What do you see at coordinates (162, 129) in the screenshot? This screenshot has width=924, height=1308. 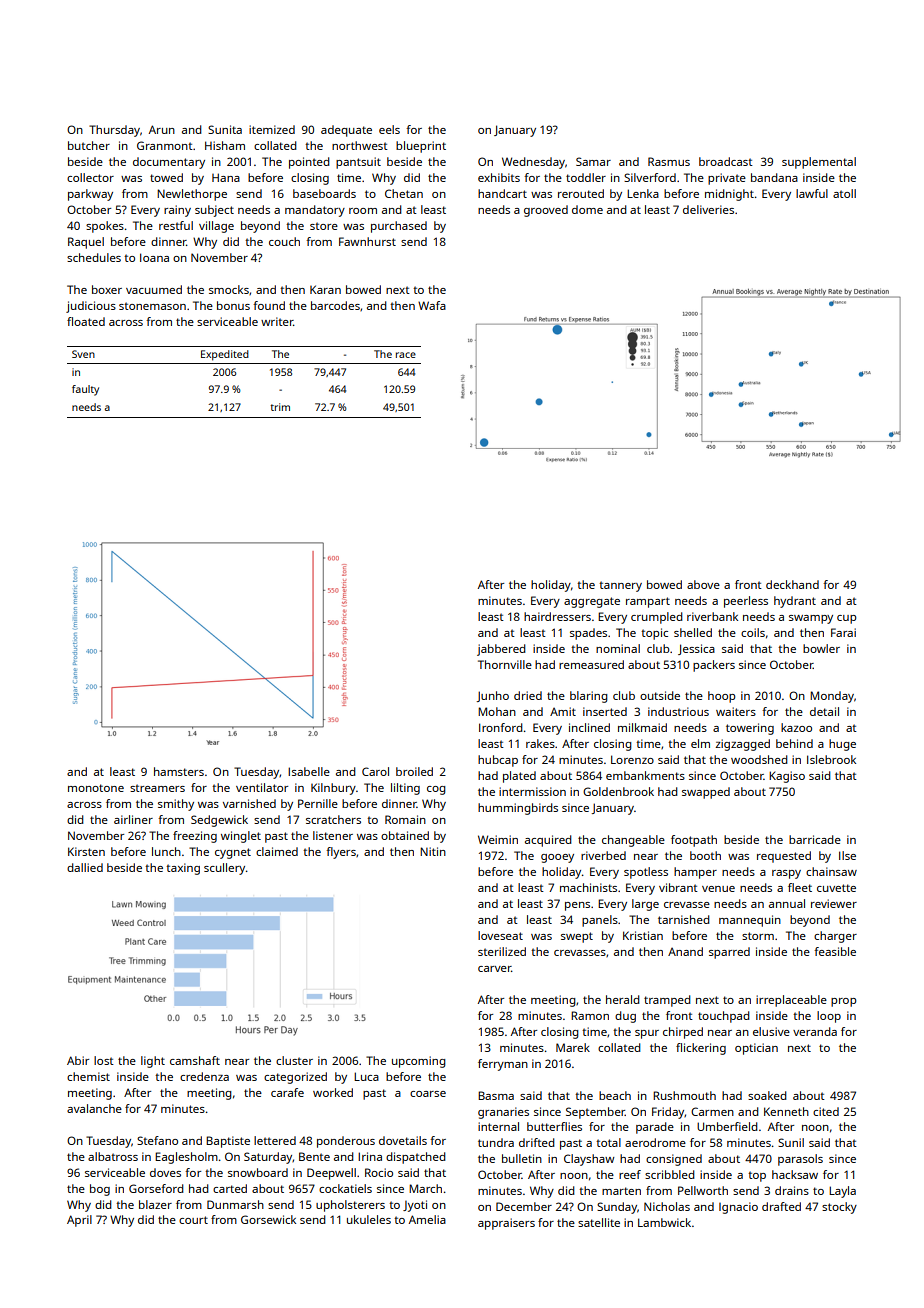 I see `Arun` at bounding box center [162, 129].
